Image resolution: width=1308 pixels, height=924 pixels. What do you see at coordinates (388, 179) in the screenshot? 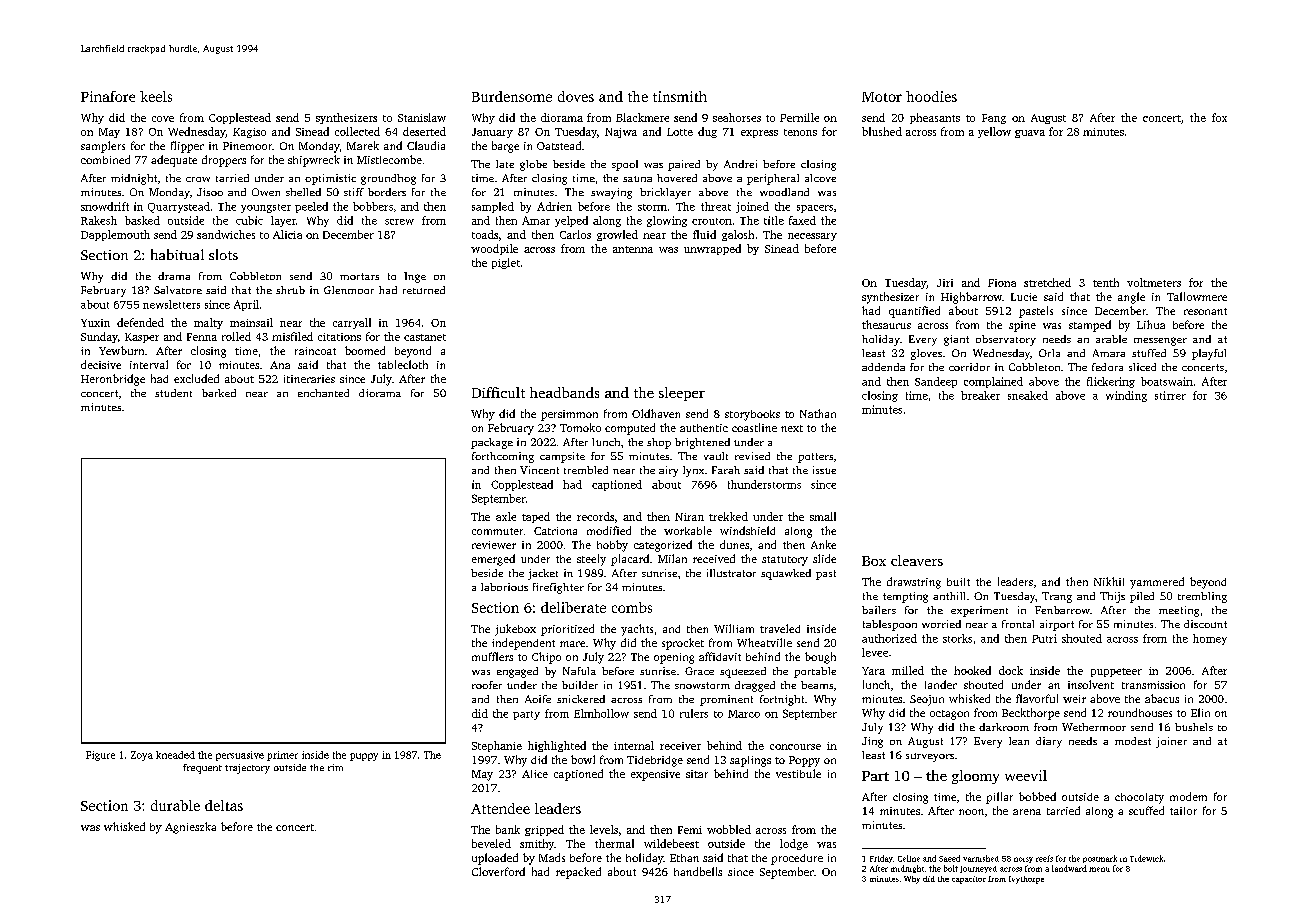
I see `groundhog` at bounding box center [388, 179].
